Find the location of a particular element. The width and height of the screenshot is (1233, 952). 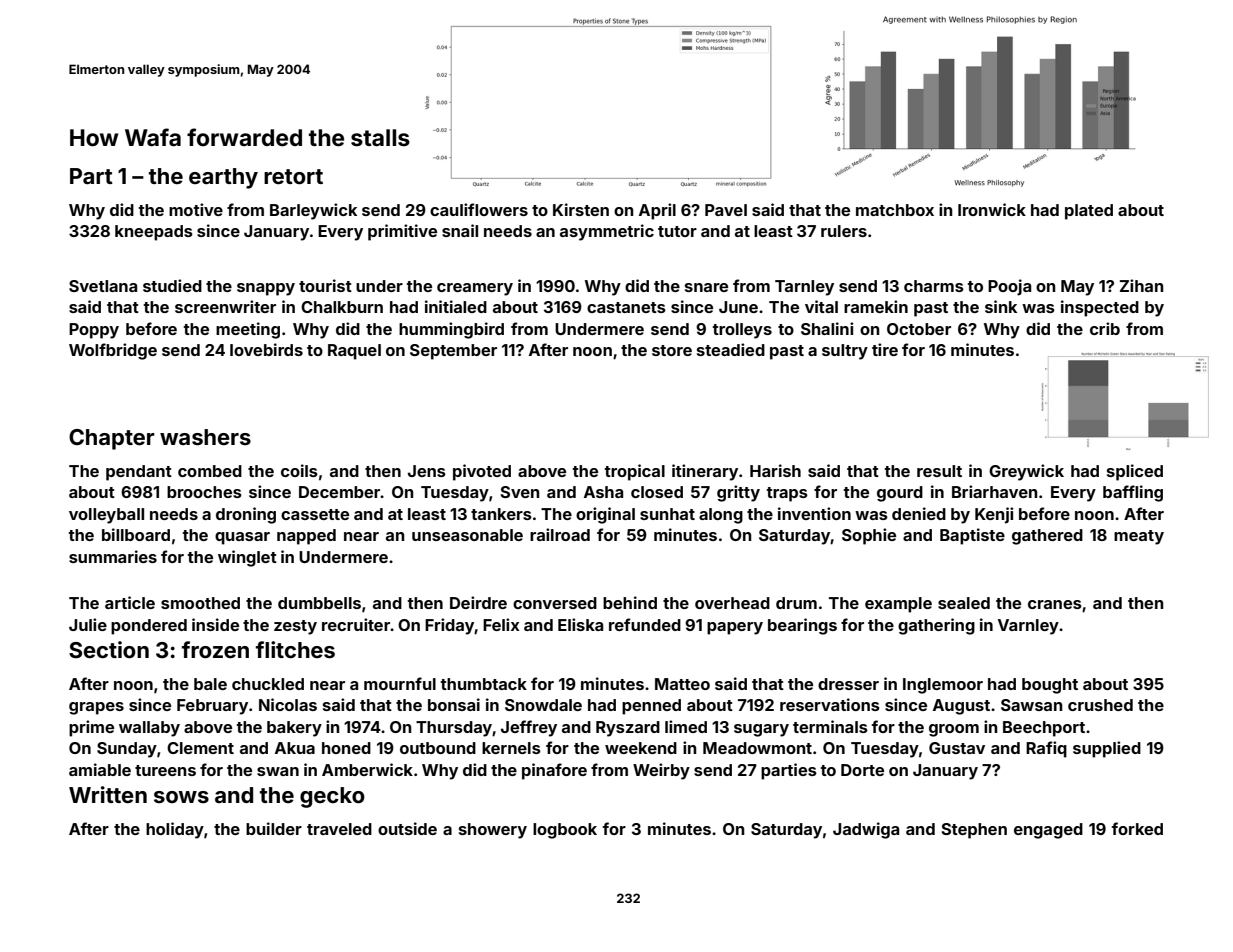

Greywick is located at coordinates (1026, 472).
